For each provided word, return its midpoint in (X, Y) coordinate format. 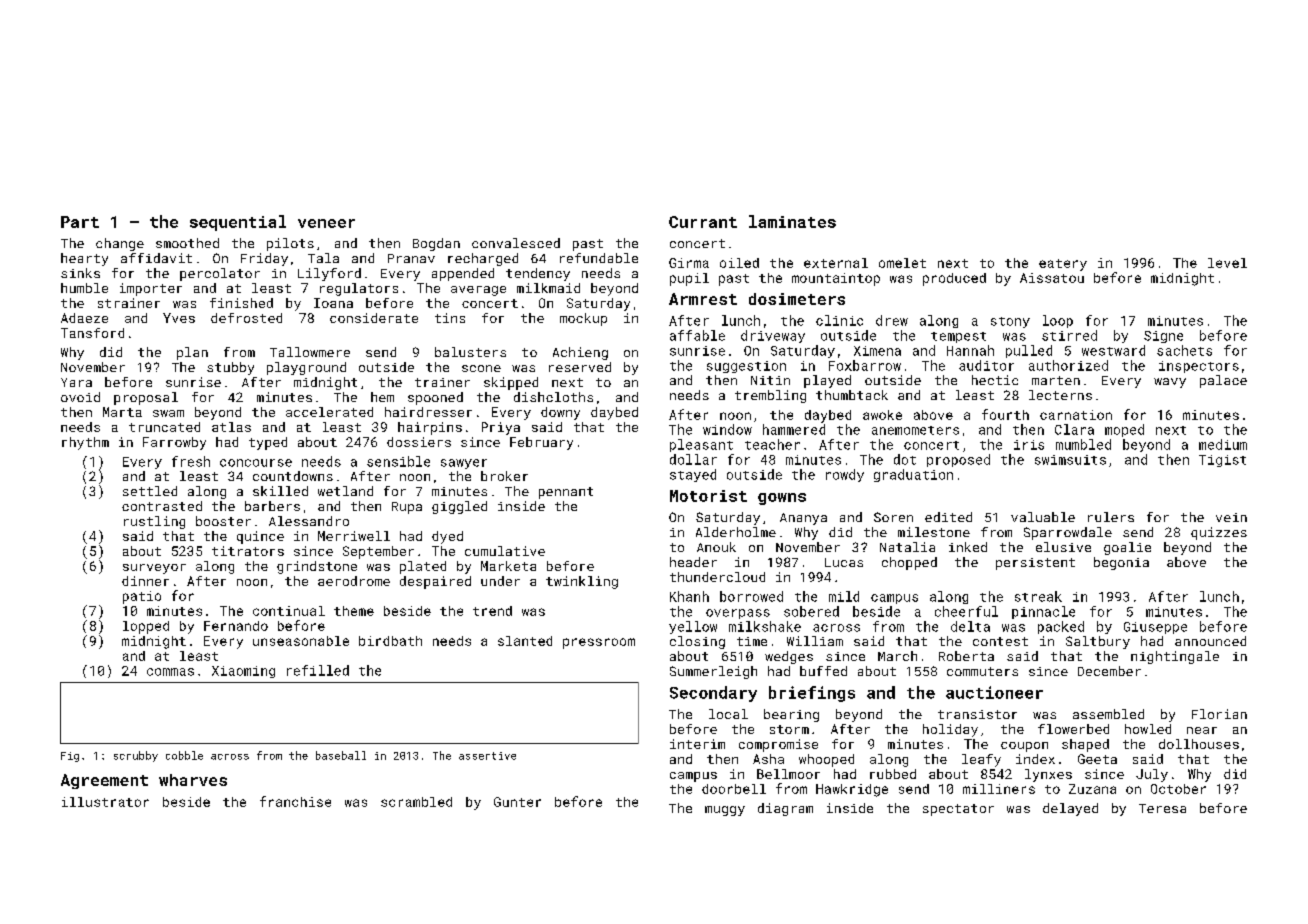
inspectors (1199, 367)
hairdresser (428, 412)
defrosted (246, 318)
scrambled (416, 802)
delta (970, 626)
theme (354, 611)
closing (697, 642)
